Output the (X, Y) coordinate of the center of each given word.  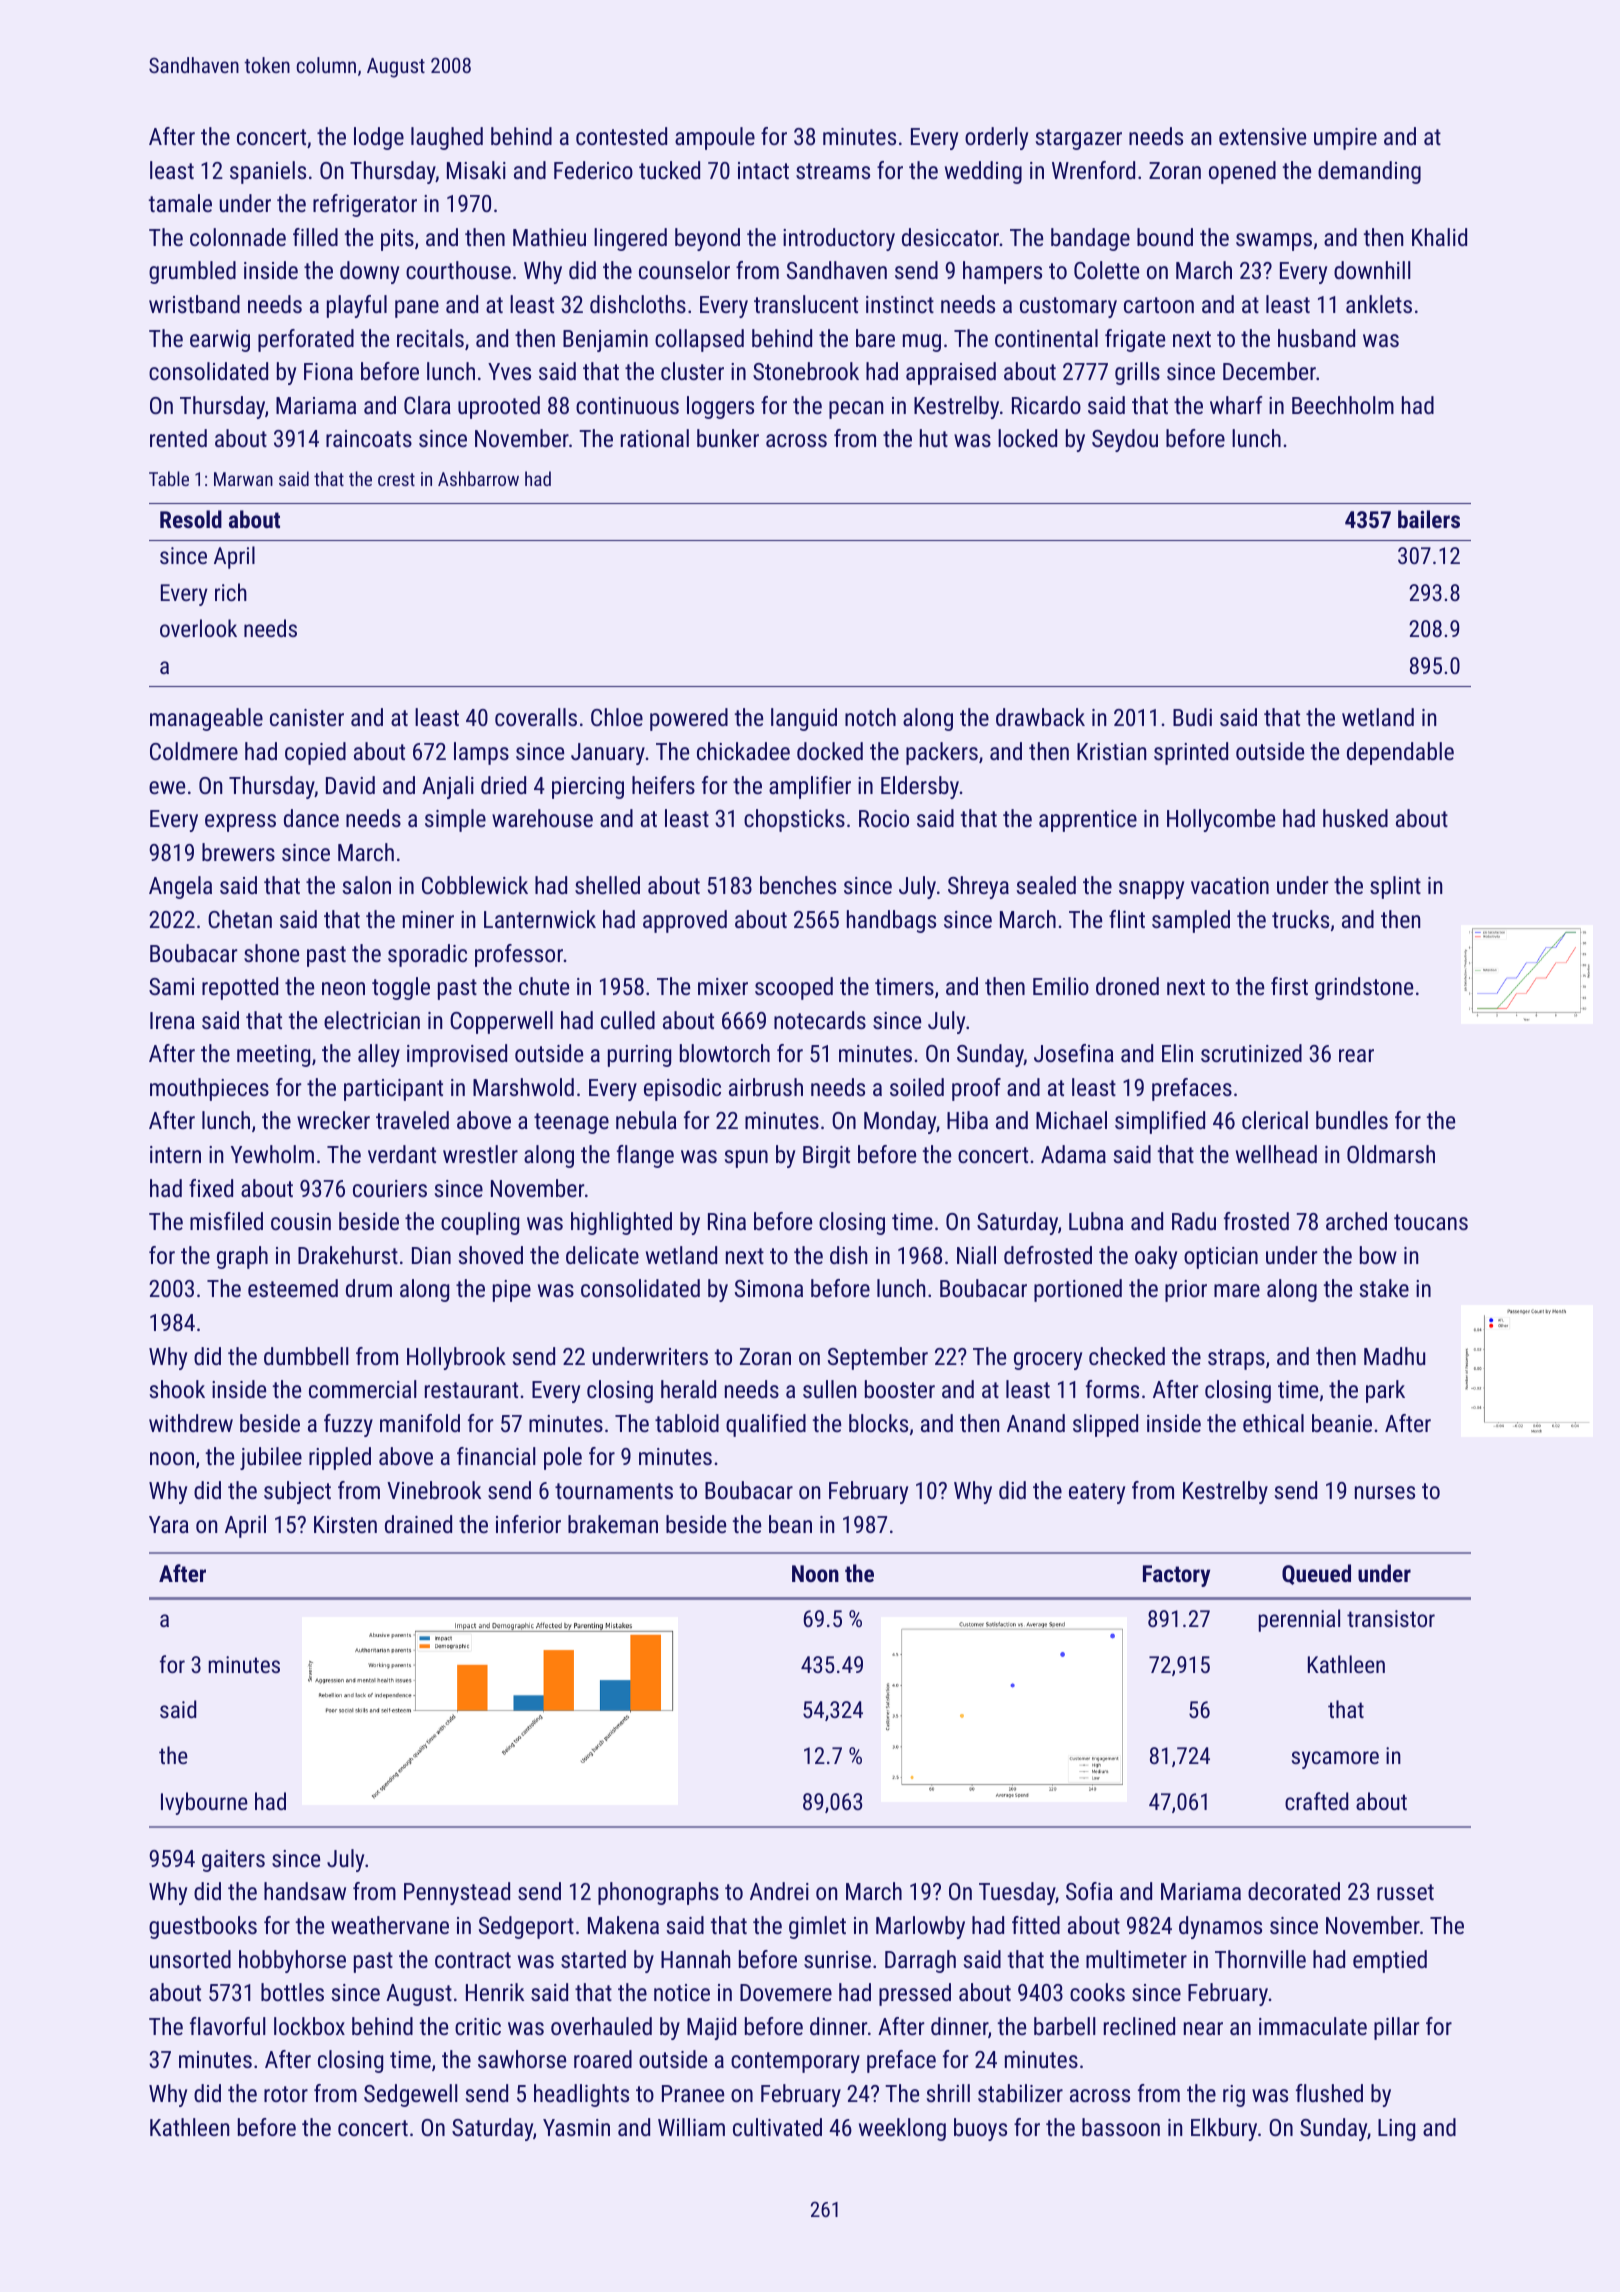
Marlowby (920, 1927)
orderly (996, 138)
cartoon (1159, 305)
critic (478, 2026)
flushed (1329, 2093)
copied (315, 753)
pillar (1397, 2028)
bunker (728, 438)
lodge (379, 138)
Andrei (779, 1891)
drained (418, 1524)
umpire (1345, 139)
